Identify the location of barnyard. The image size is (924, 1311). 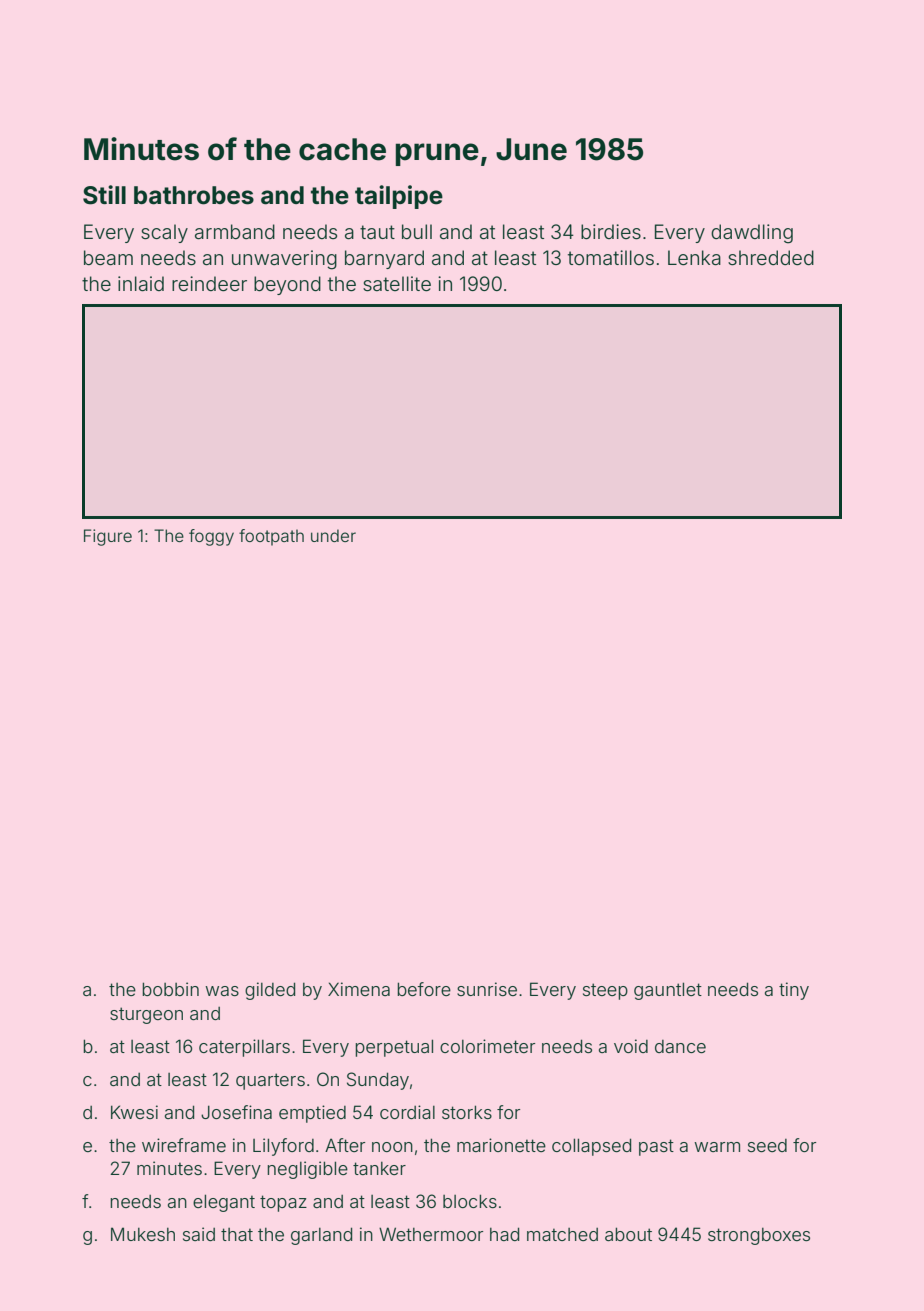
(384, 259).
